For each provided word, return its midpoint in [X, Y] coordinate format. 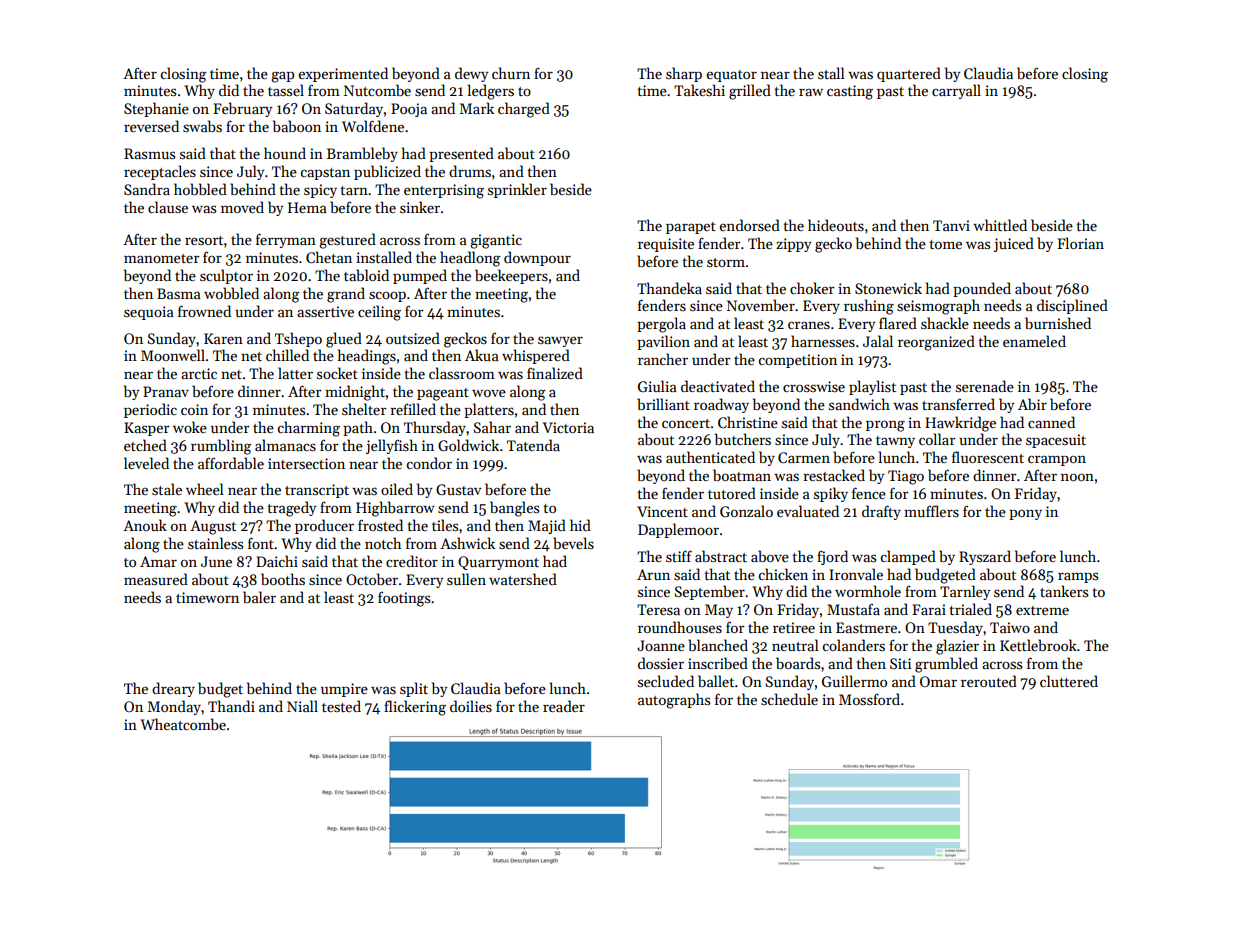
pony [1025, 515]
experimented [343, 74]
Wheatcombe [183, 724]
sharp [684, 74]
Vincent [662, 511]
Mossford [869, 699]
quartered [909, 74]
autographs [674, 701]
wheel [205, 489]
